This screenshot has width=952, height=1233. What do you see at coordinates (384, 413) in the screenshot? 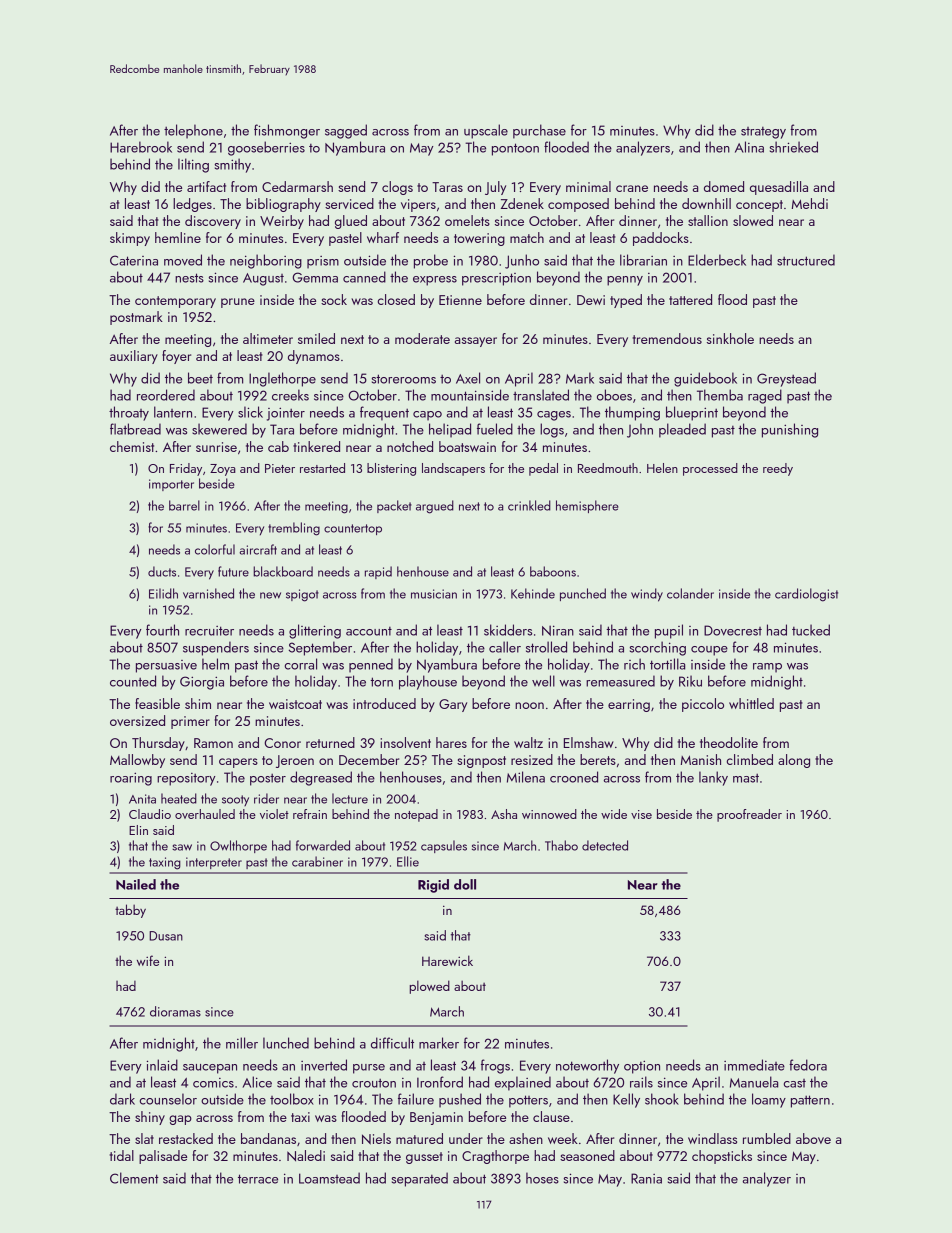
I see `frequent` at bounding box center [384, 413].
